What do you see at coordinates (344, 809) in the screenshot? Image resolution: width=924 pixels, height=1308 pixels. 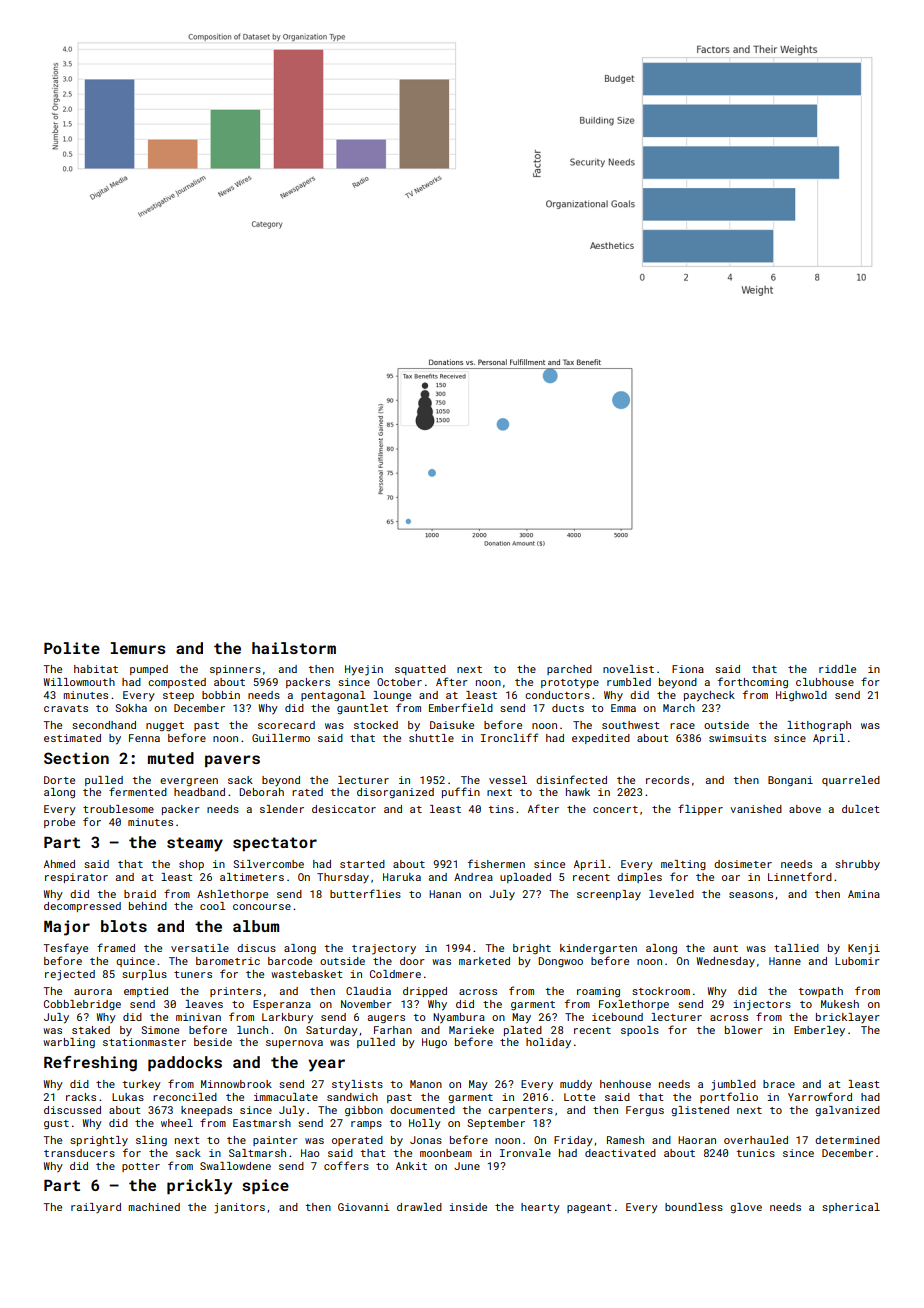 I see `desiccator` at bounding box center [344, 809].
